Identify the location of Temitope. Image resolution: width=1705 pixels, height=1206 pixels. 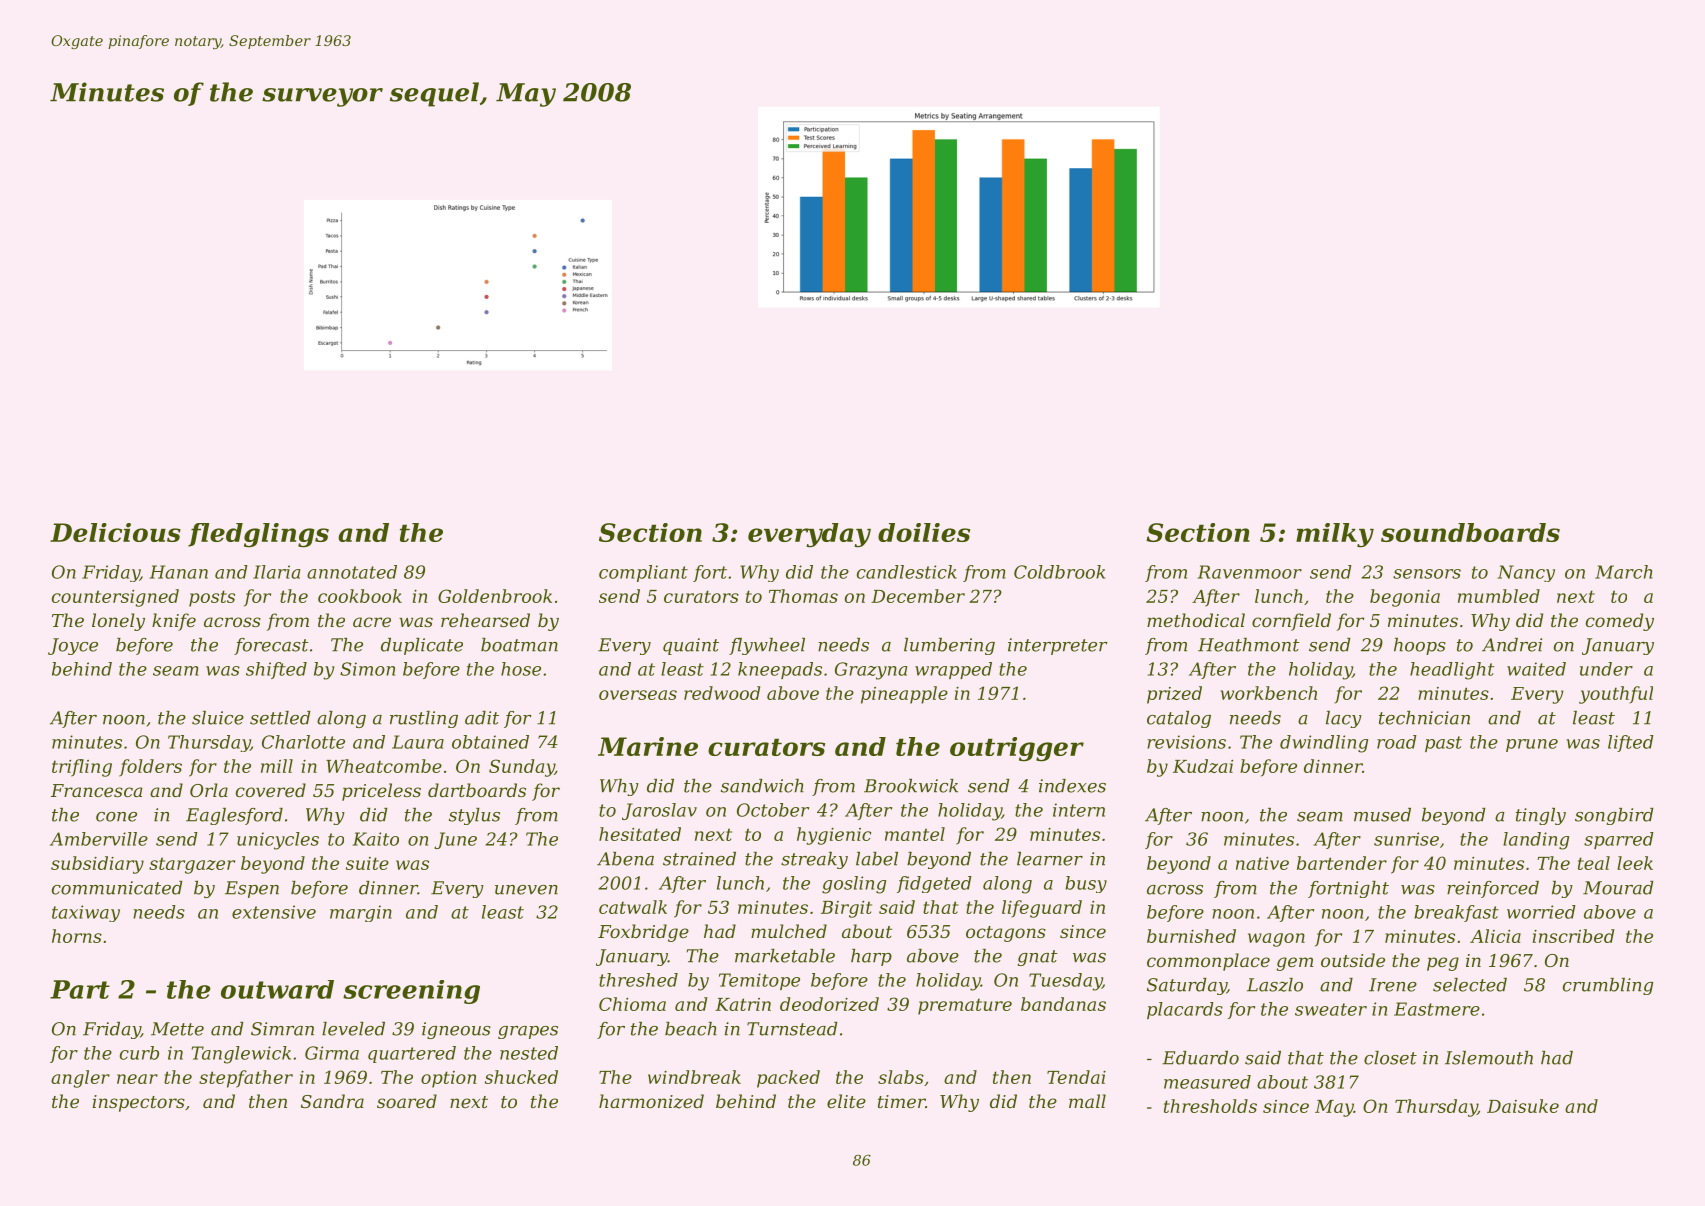
(759, 981).
